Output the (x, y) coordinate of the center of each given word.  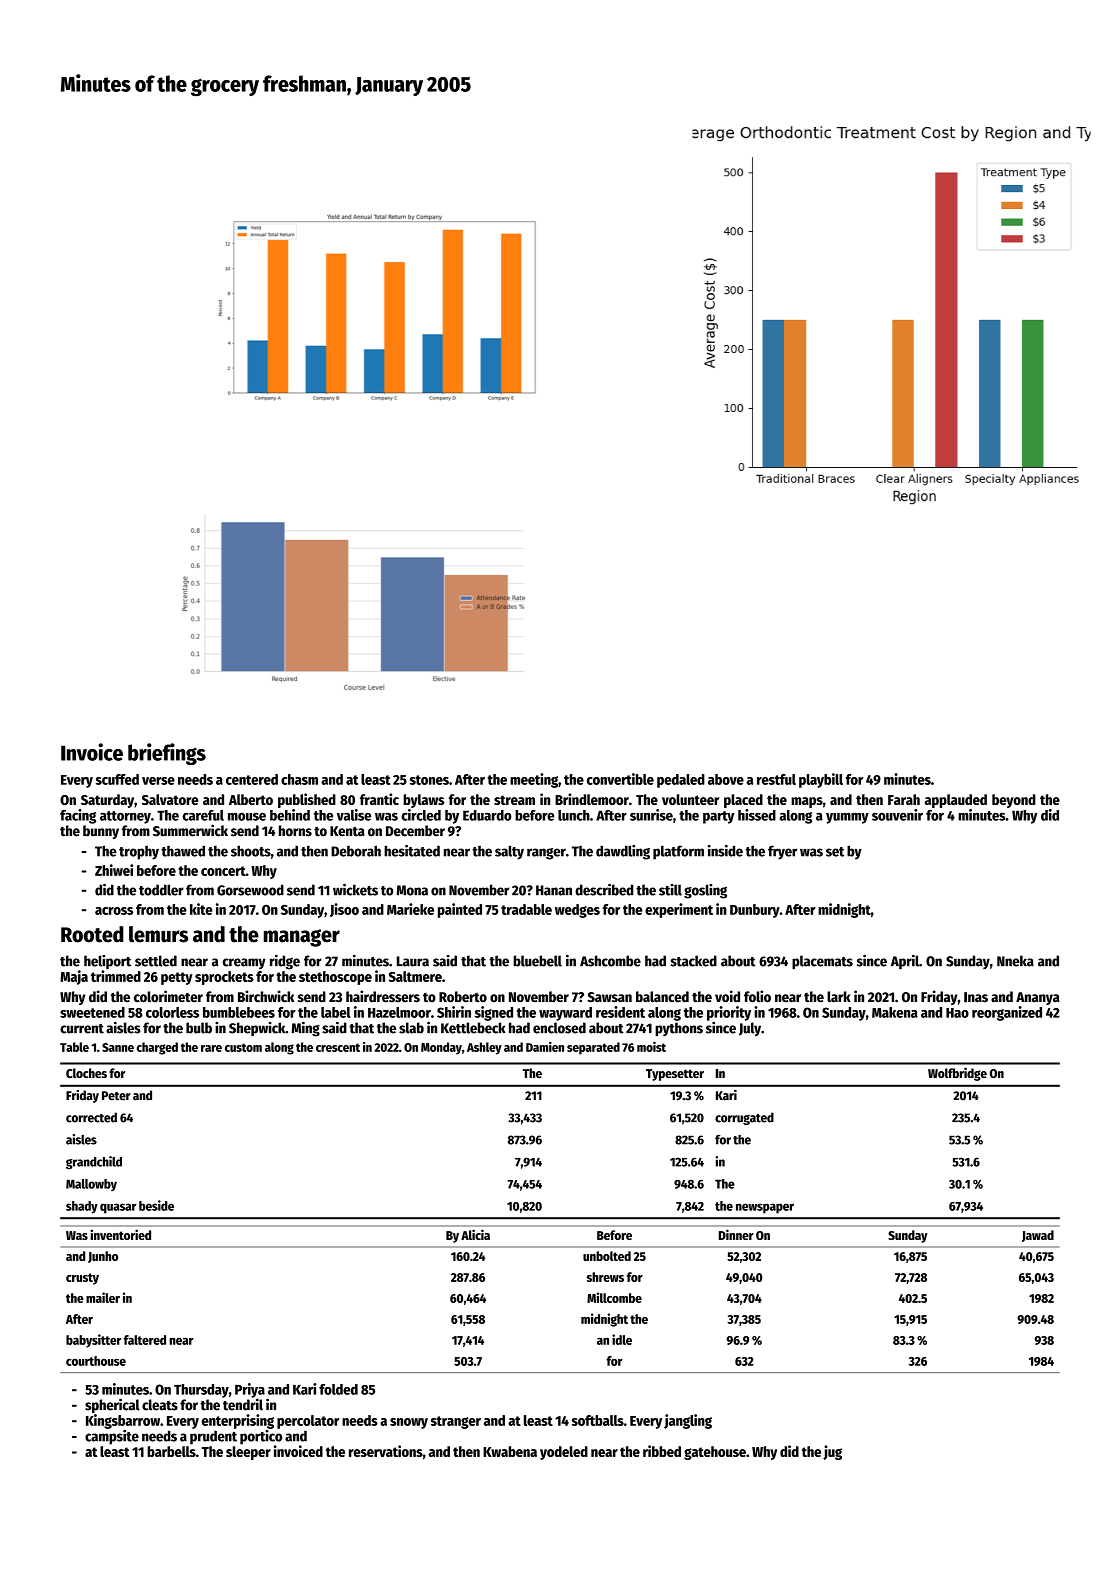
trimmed (116, 976)
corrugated (744, 1118)
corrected (91, 1117)
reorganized (1007, 1013)
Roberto (463, 997)
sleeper (248, 1453)
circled (421, 815)
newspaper (765, 1208)
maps (807, 802)
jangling (688, 1421)
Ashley (484, 1048)
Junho (103, 1257)
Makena (895, 1012)
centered (252, 779)
